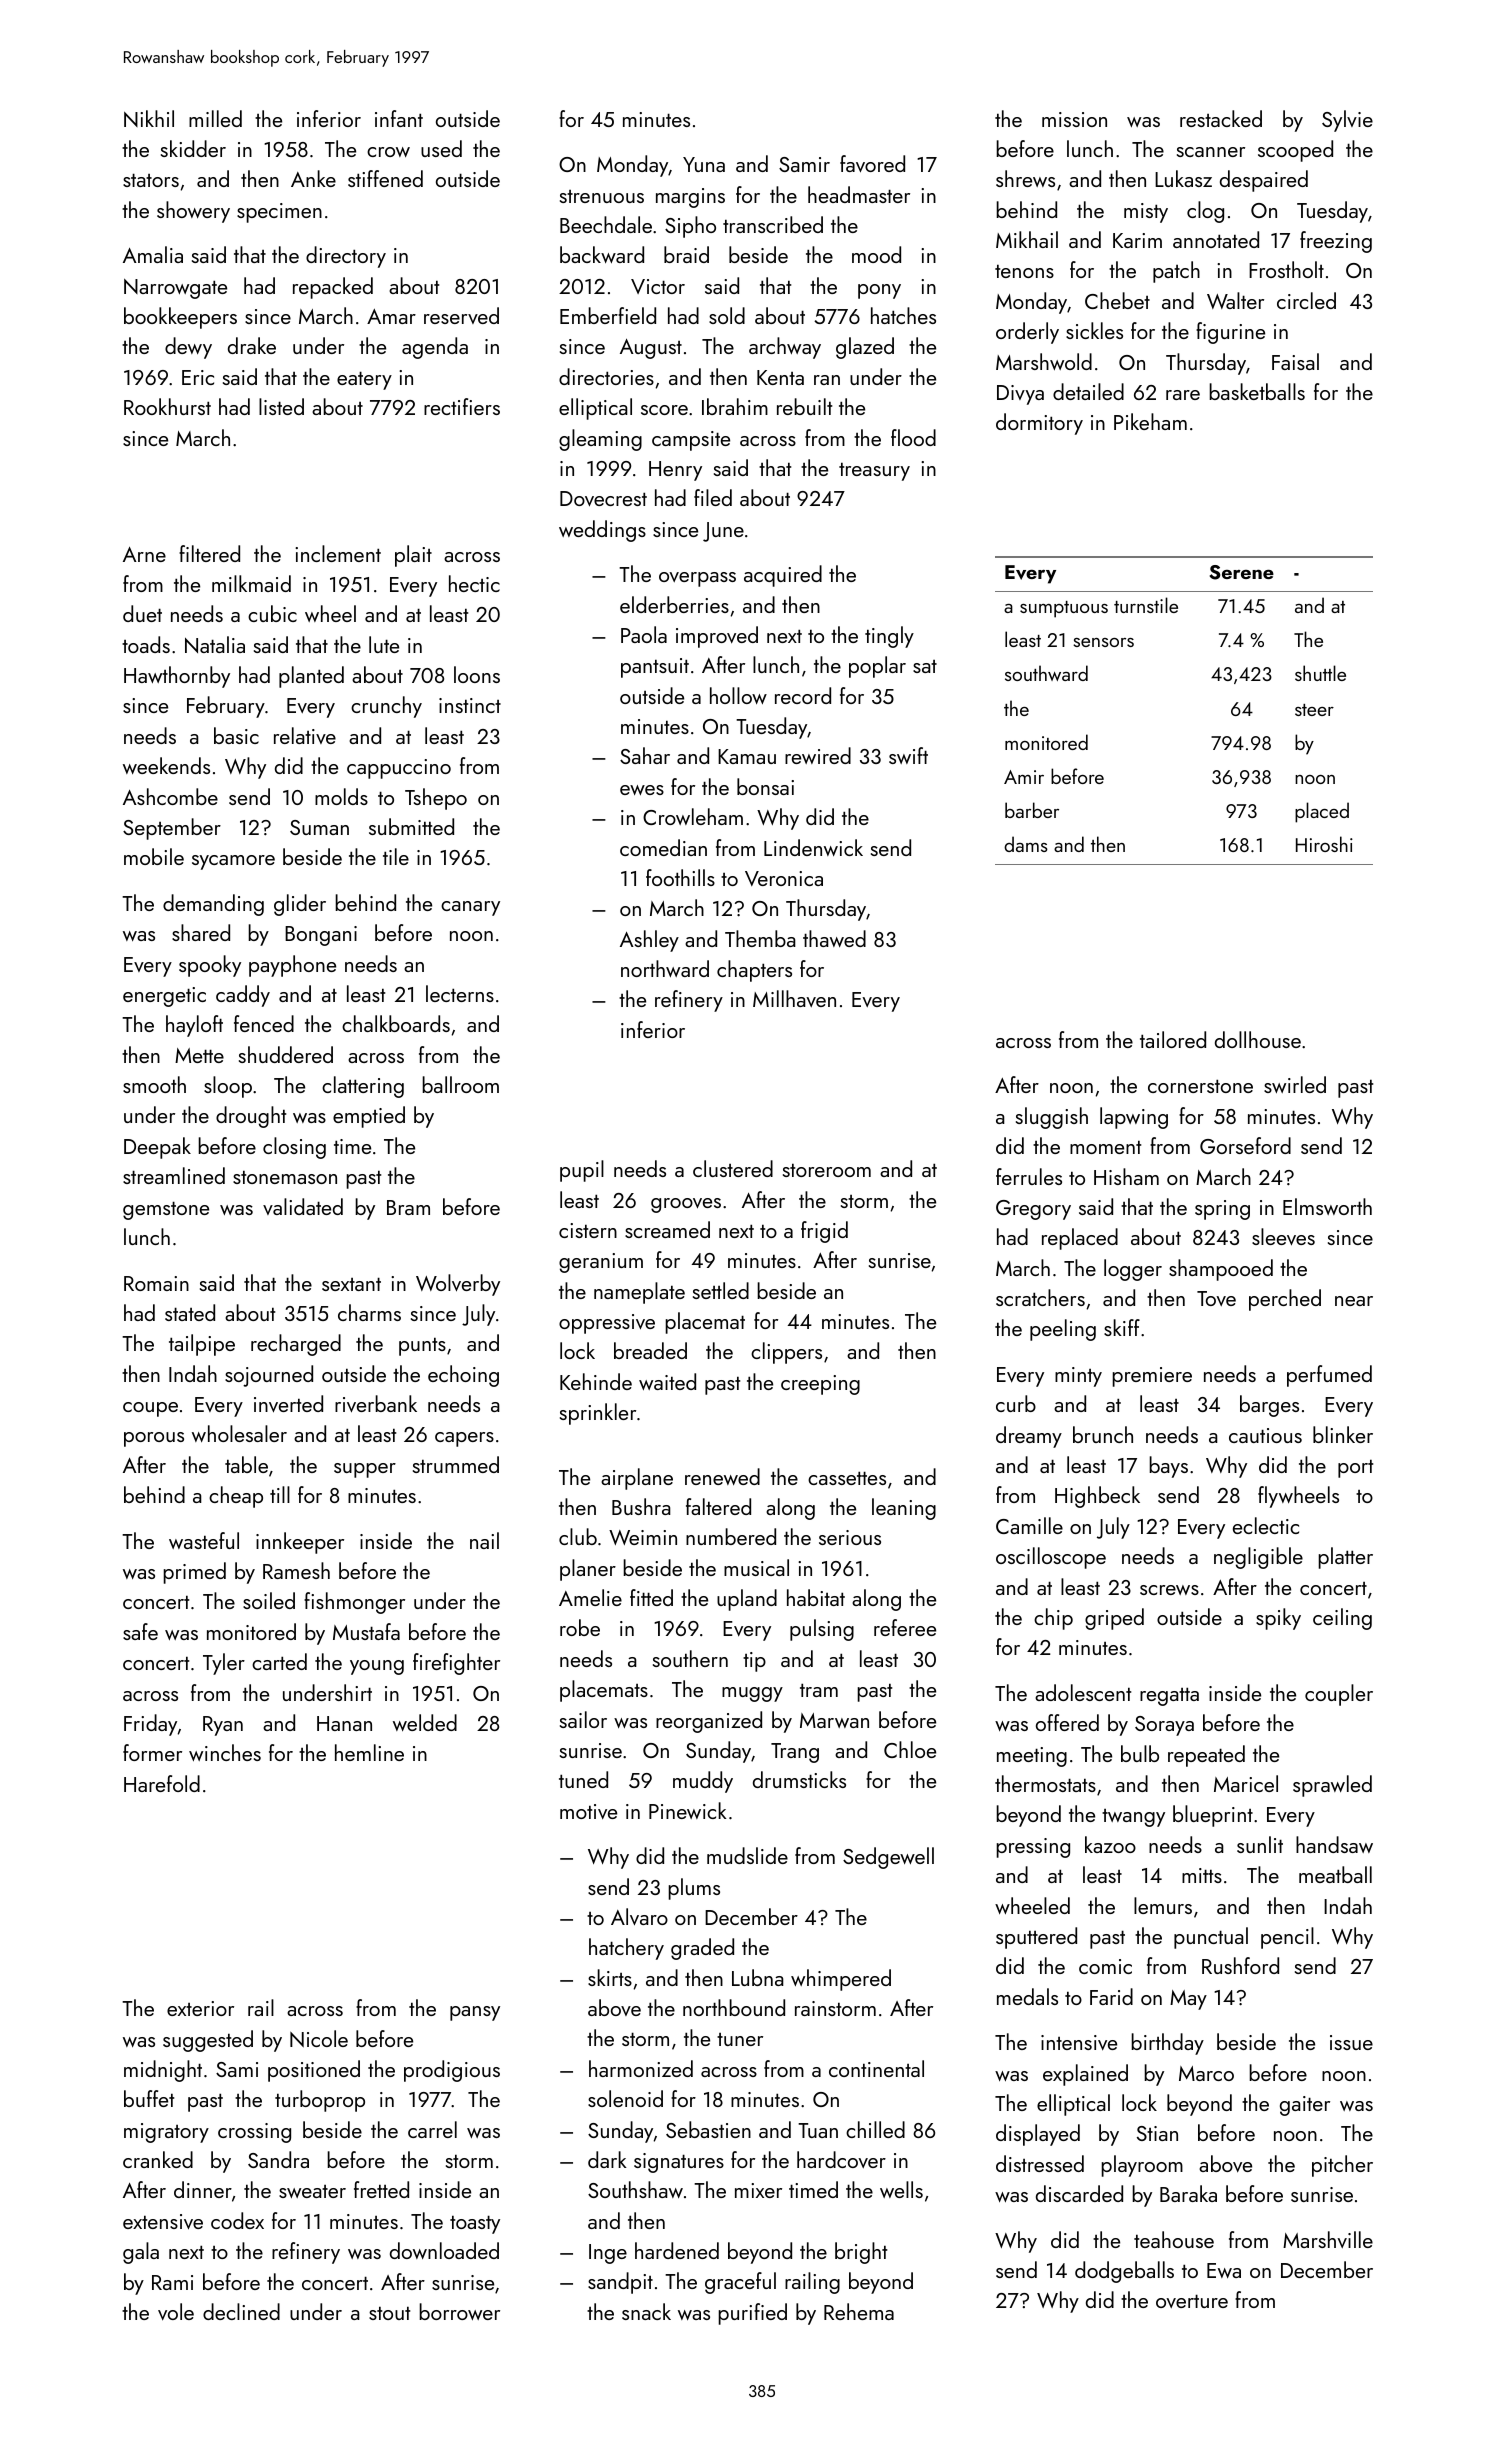 This screenshot has height=2464, width=1496. Describe the element at coordinates (1224, 2270) in the screenshot. I see `Ewa` at that location.
